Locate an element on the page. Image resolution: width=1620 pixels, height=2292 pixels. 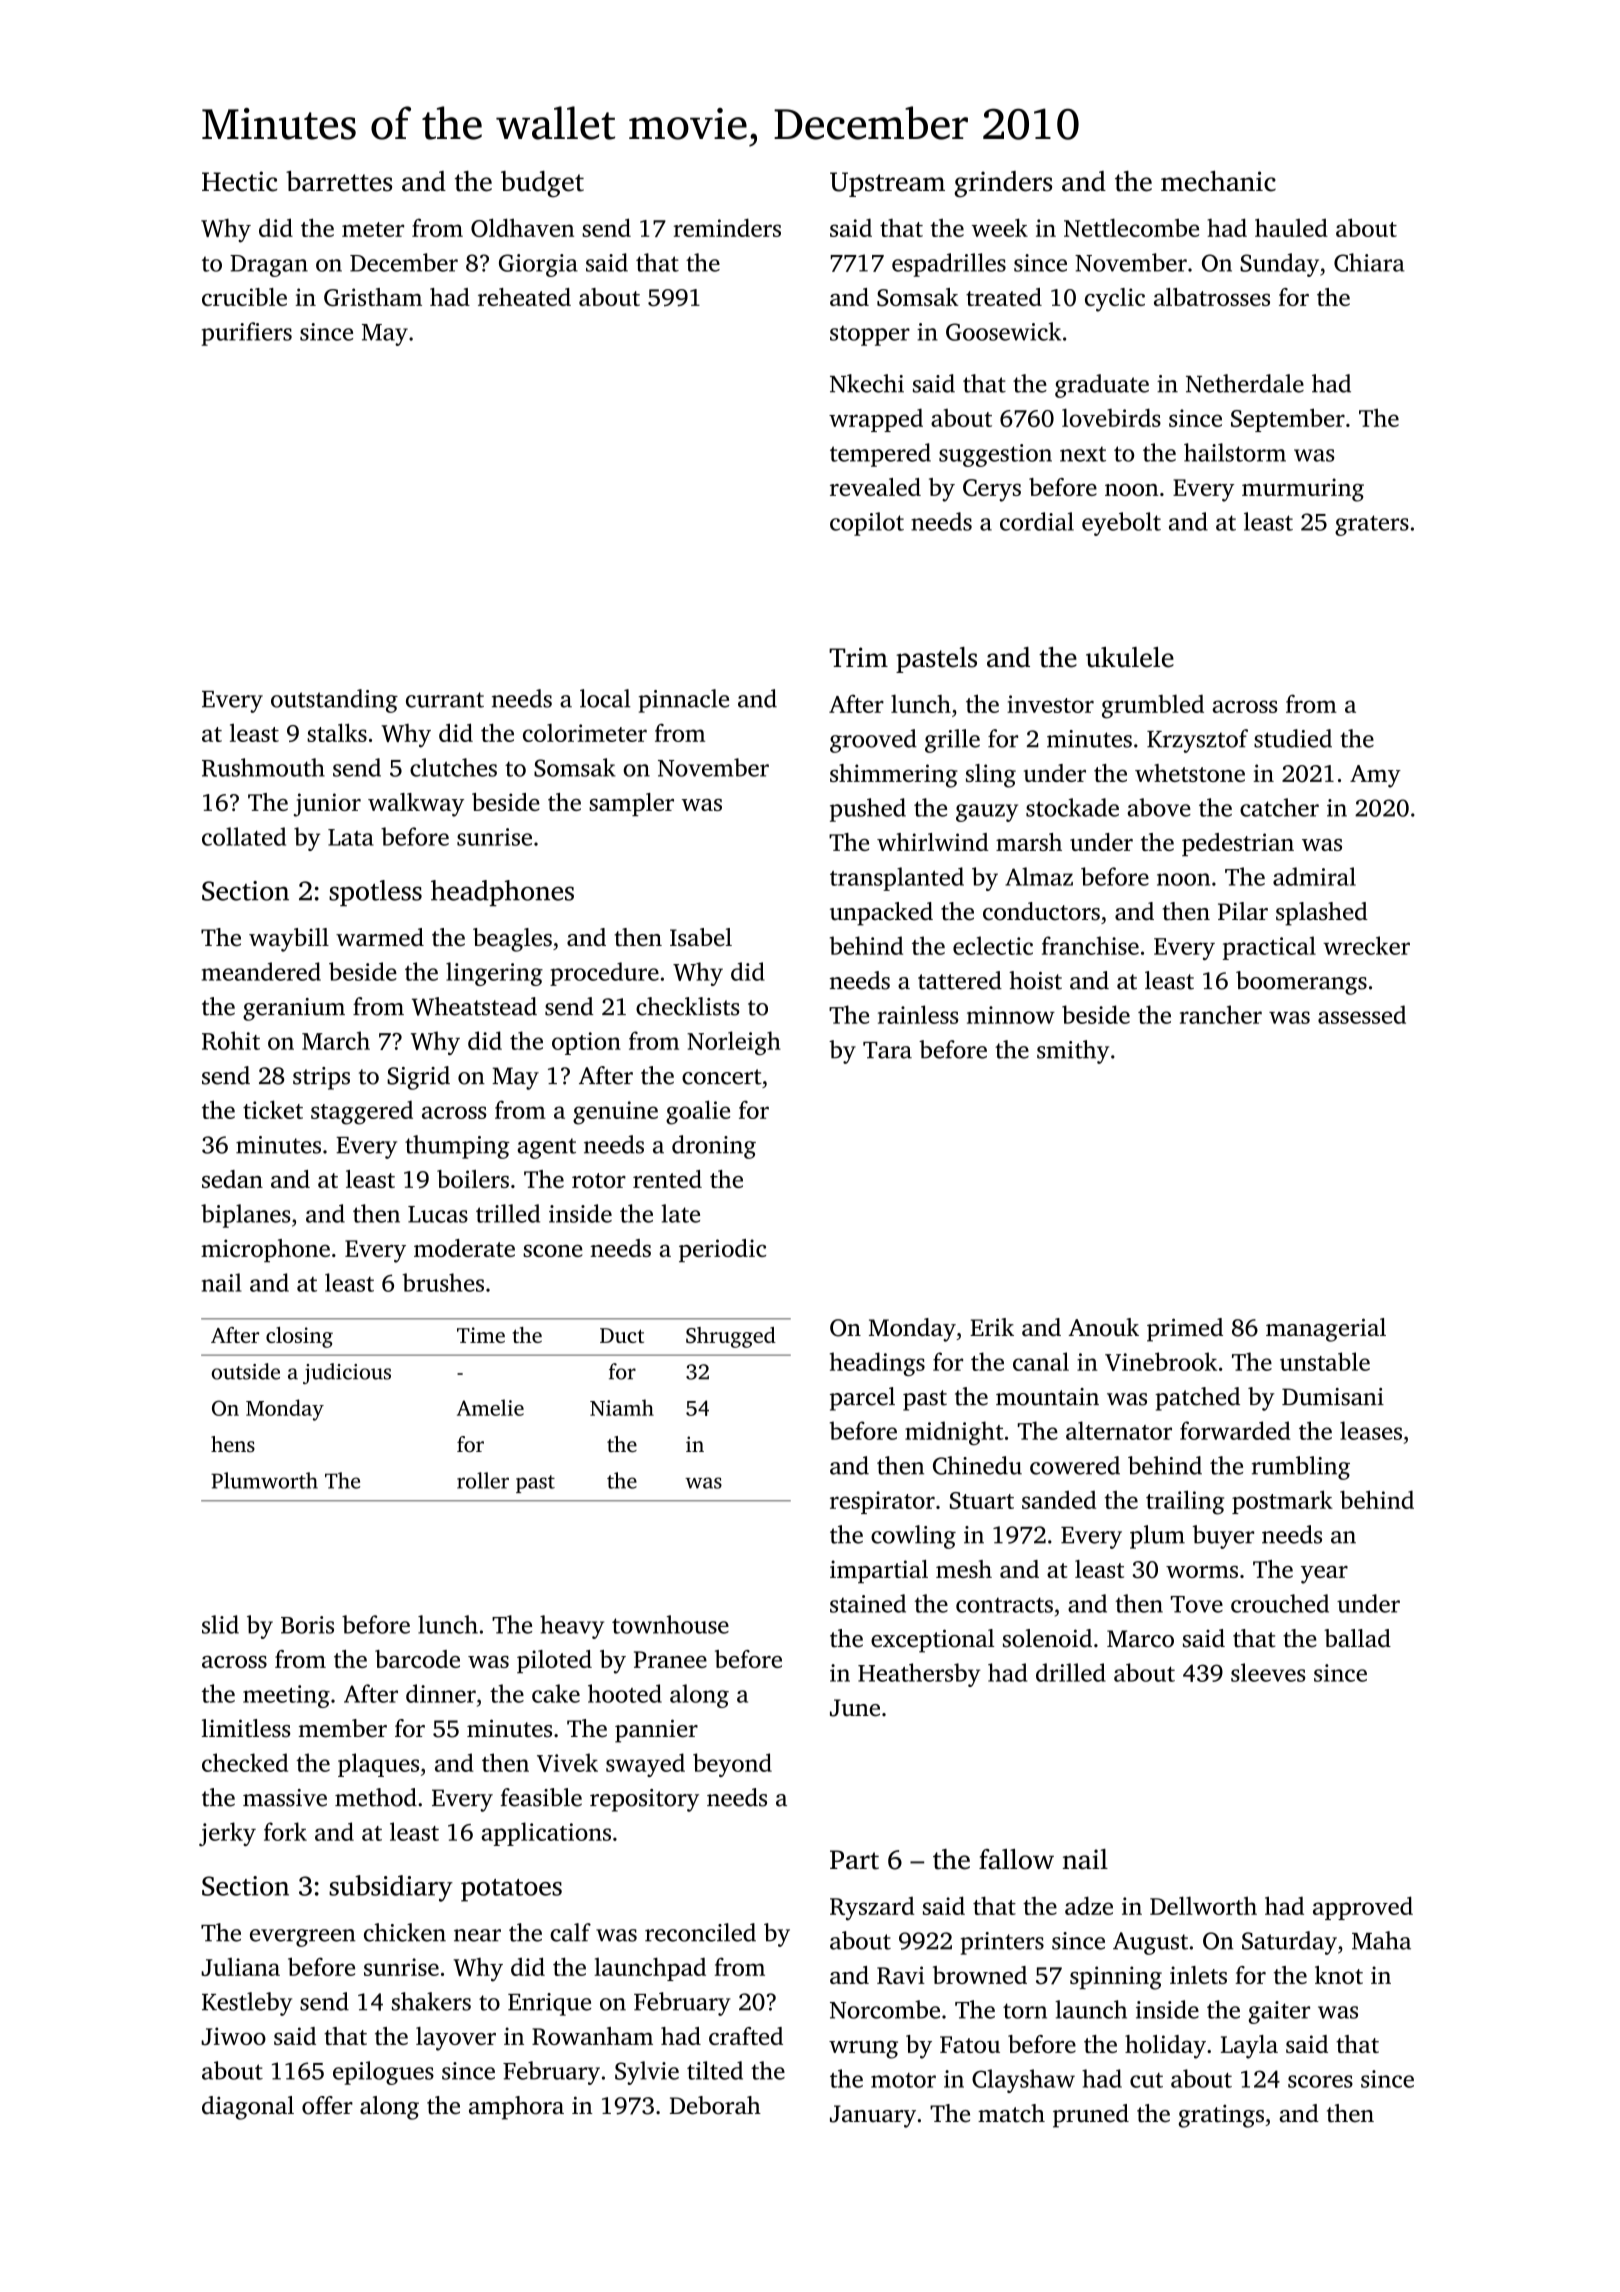
Anouk is located at coordinates (1103, 1327).
